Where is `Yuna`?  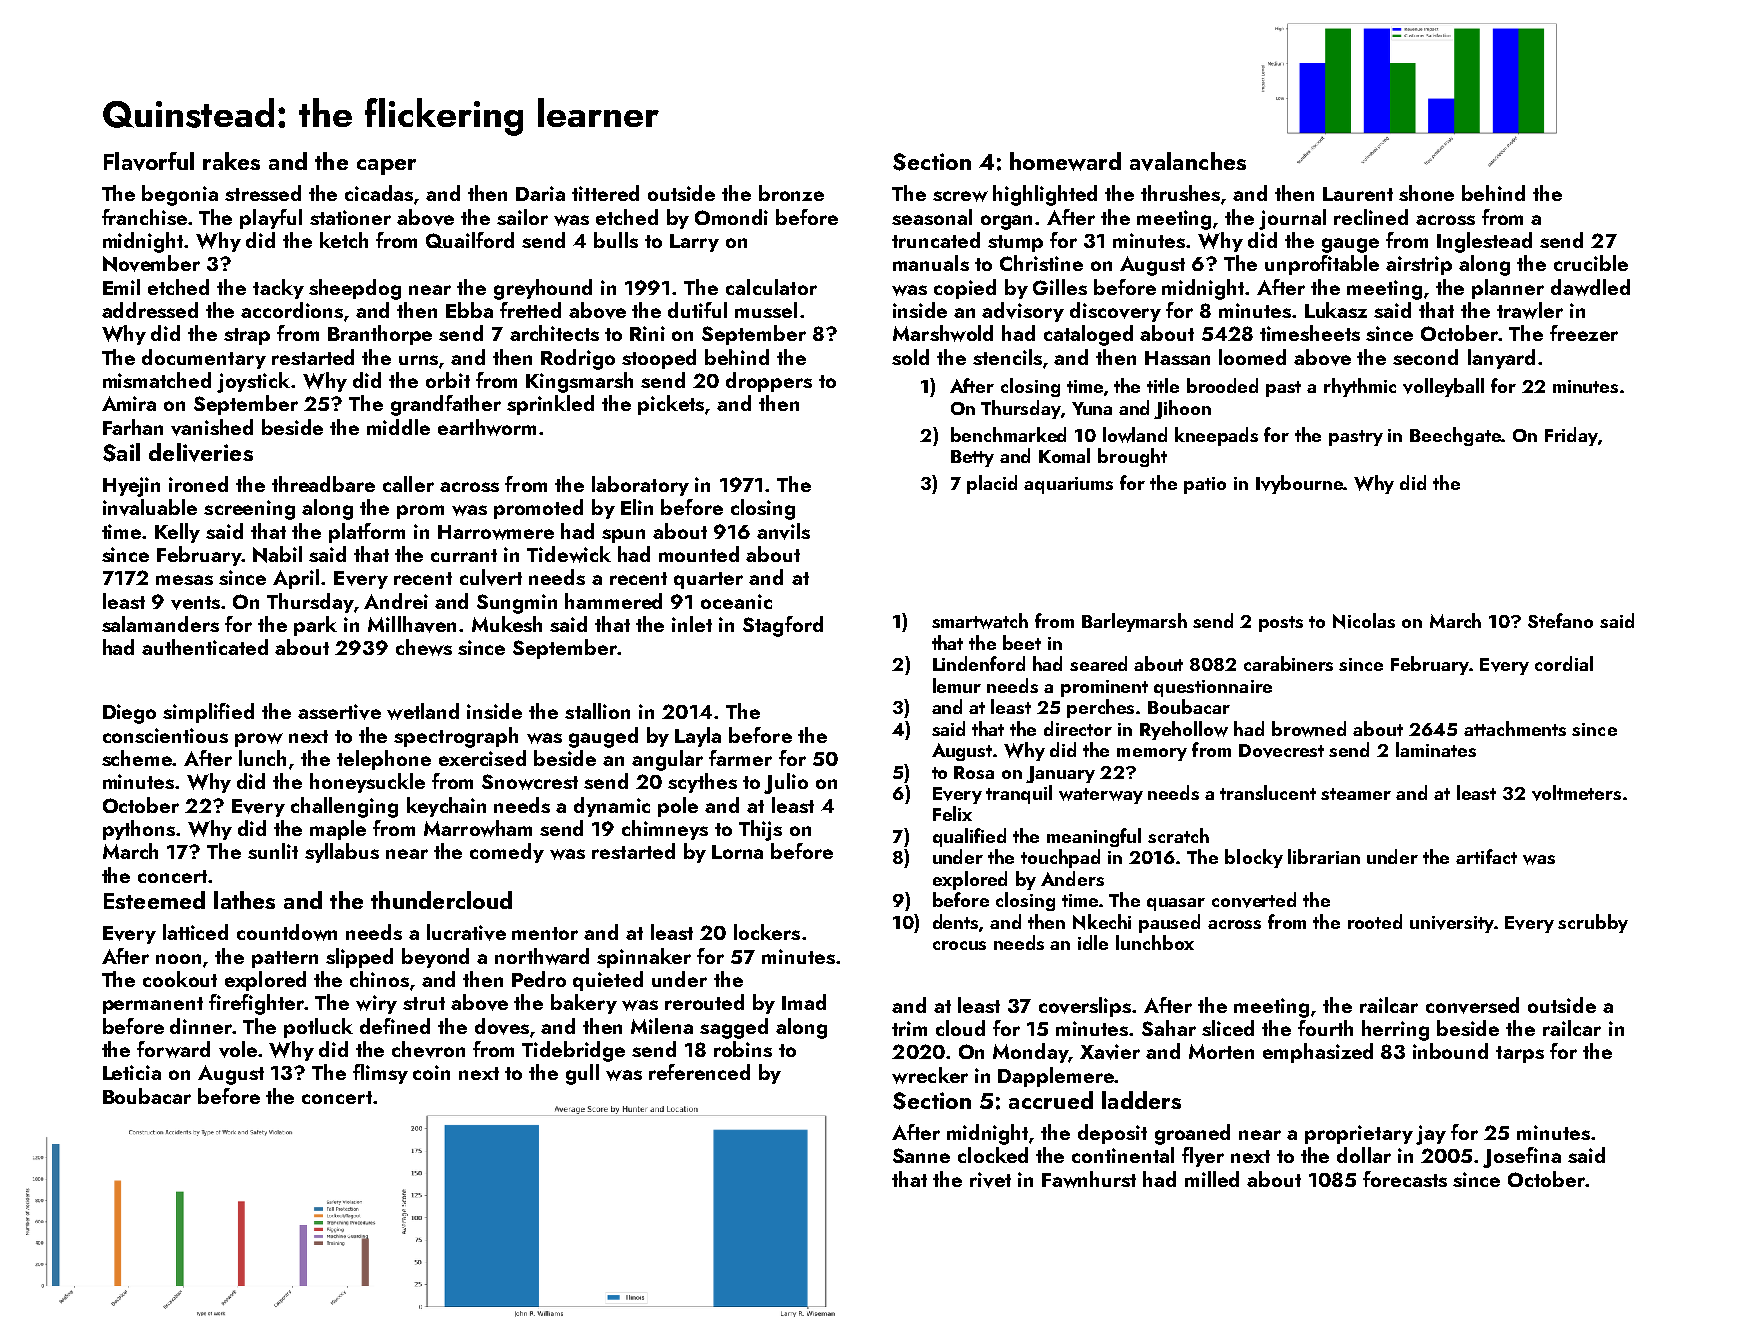 Yuna is located at coordinates (1092, 408).
